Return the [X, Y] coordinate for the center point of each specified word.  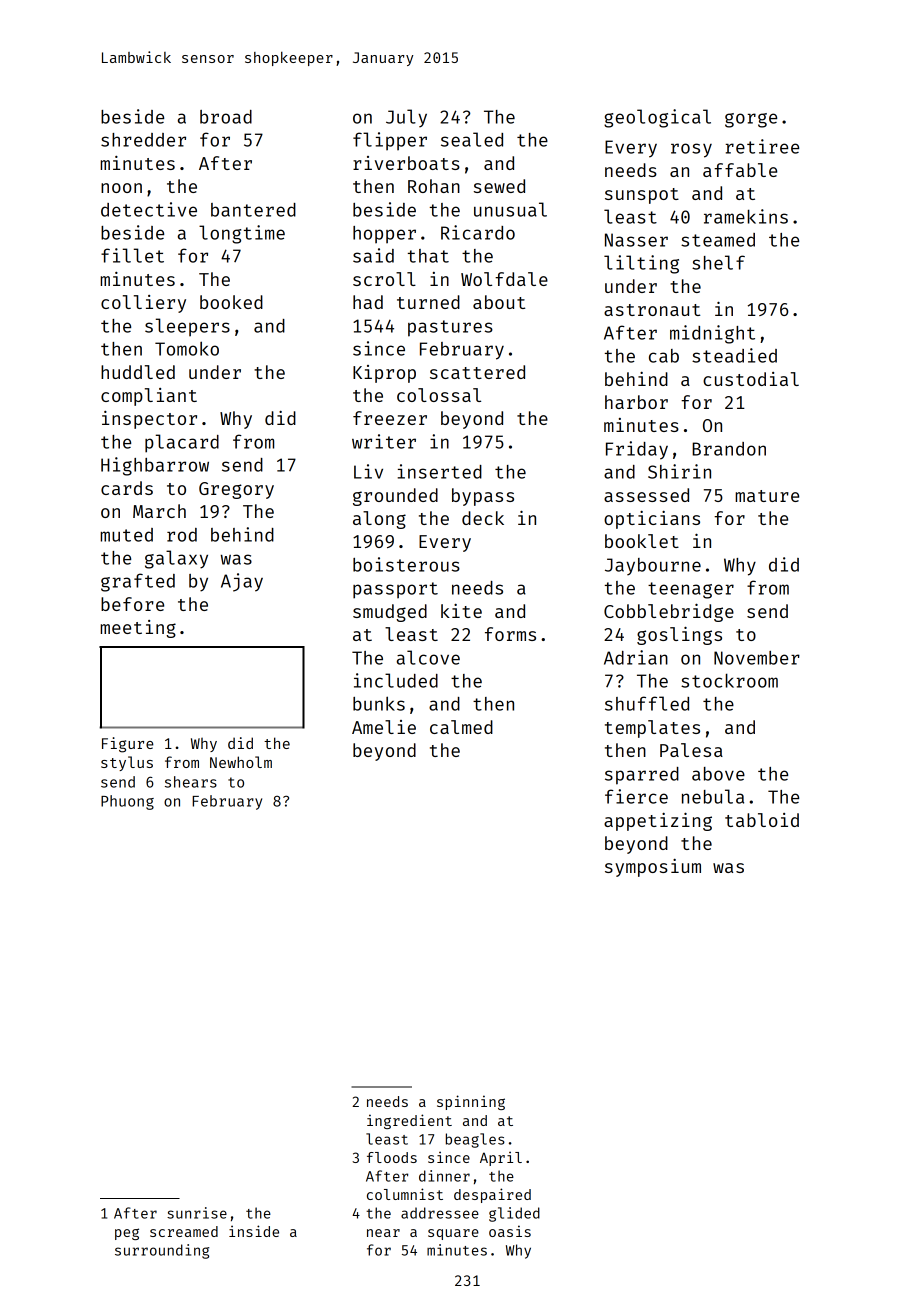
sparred [642, 776]
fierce [636, 796]
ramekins [746, 216]
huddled [138, 372]
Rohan [434, 186]
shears [191, 782]
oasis [510, 1231]
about [499, 302]
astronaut [652, 310]
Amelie [384, 727]
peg [127, 1234]
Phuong [127, 802]
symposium [653, 868]
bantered [253, 210]
